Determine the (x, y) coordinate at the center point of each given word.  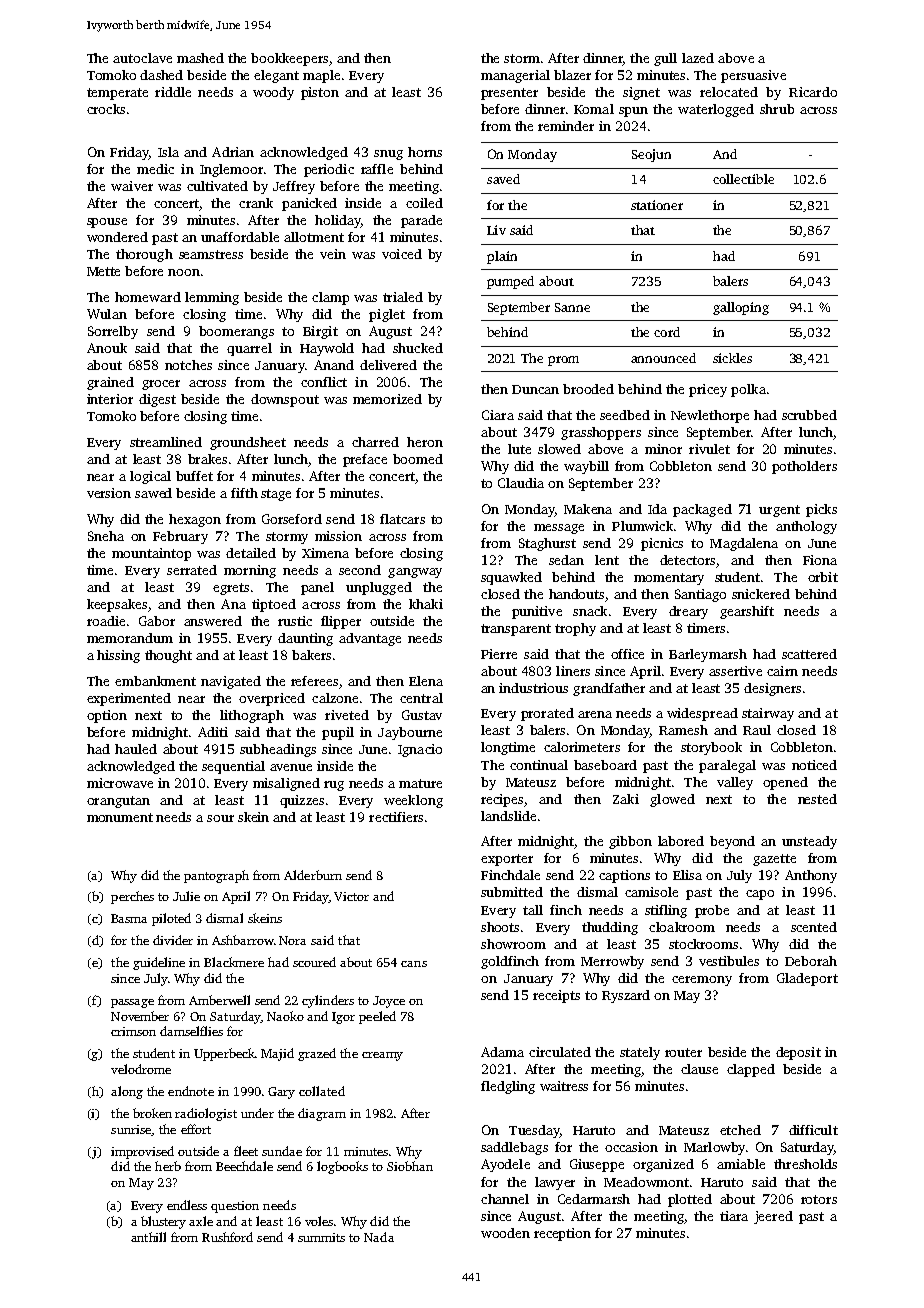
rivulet (709, 449)
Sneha (106, 536)
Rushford (227, 1237)
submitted (512, 892)
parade (421, 221)
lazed (698, 58)
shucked (418, 348)
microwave (120, 783)
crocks (106, 109)
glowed (672, 800)
